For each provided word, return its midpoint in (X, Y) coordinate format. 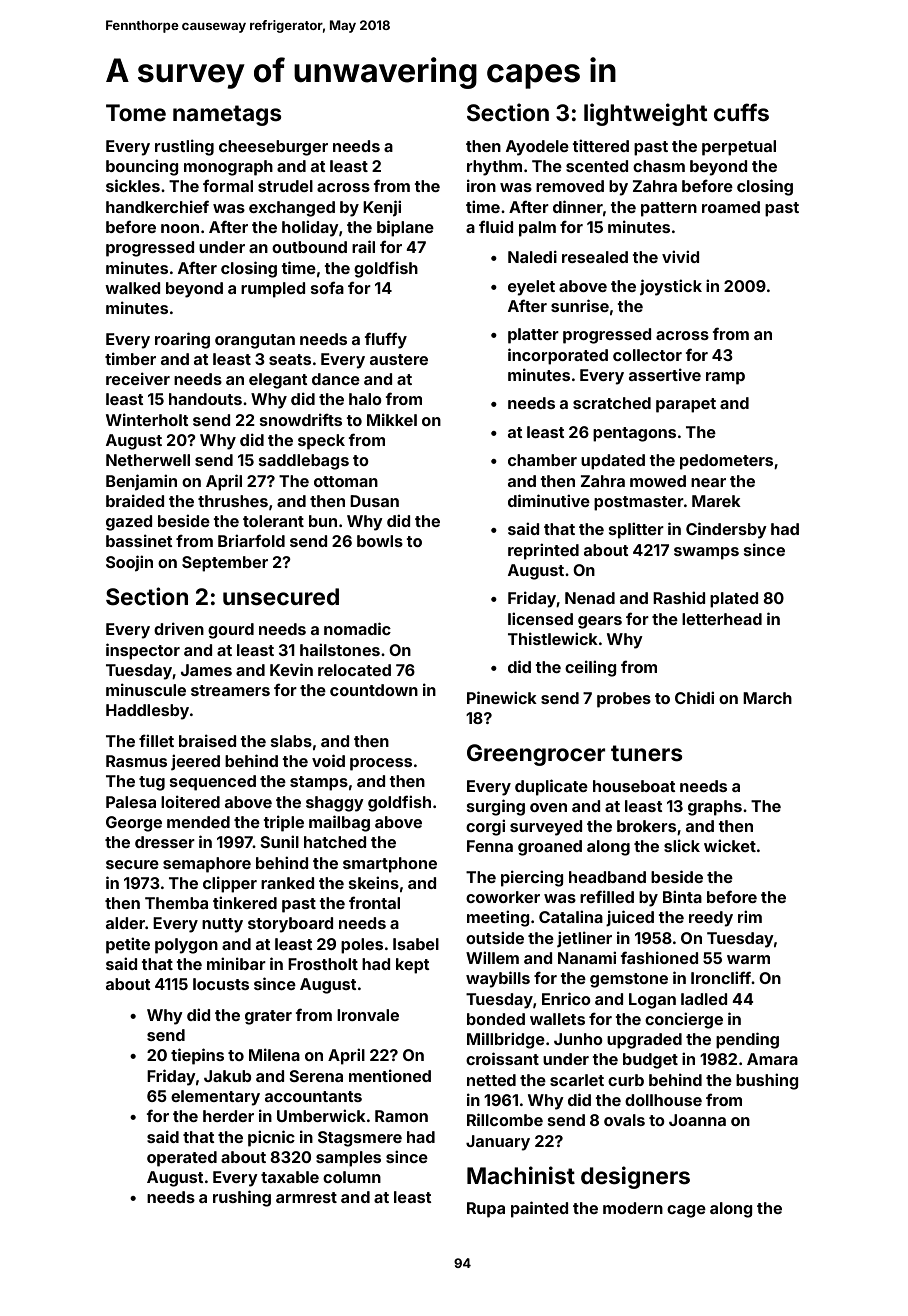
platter (533, 336)
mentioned (390, 1075)
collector (647, 355)
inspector (143, 651)
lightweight (645, 114)
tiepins (197, 1056)
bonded (496, 1019)
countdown (374, 690)
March (767, 698)
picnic (271, 1138)
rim (750, 916)
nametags (227, 115)
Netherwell (148, 460)
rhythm (494, 168)
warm (748, 959)
